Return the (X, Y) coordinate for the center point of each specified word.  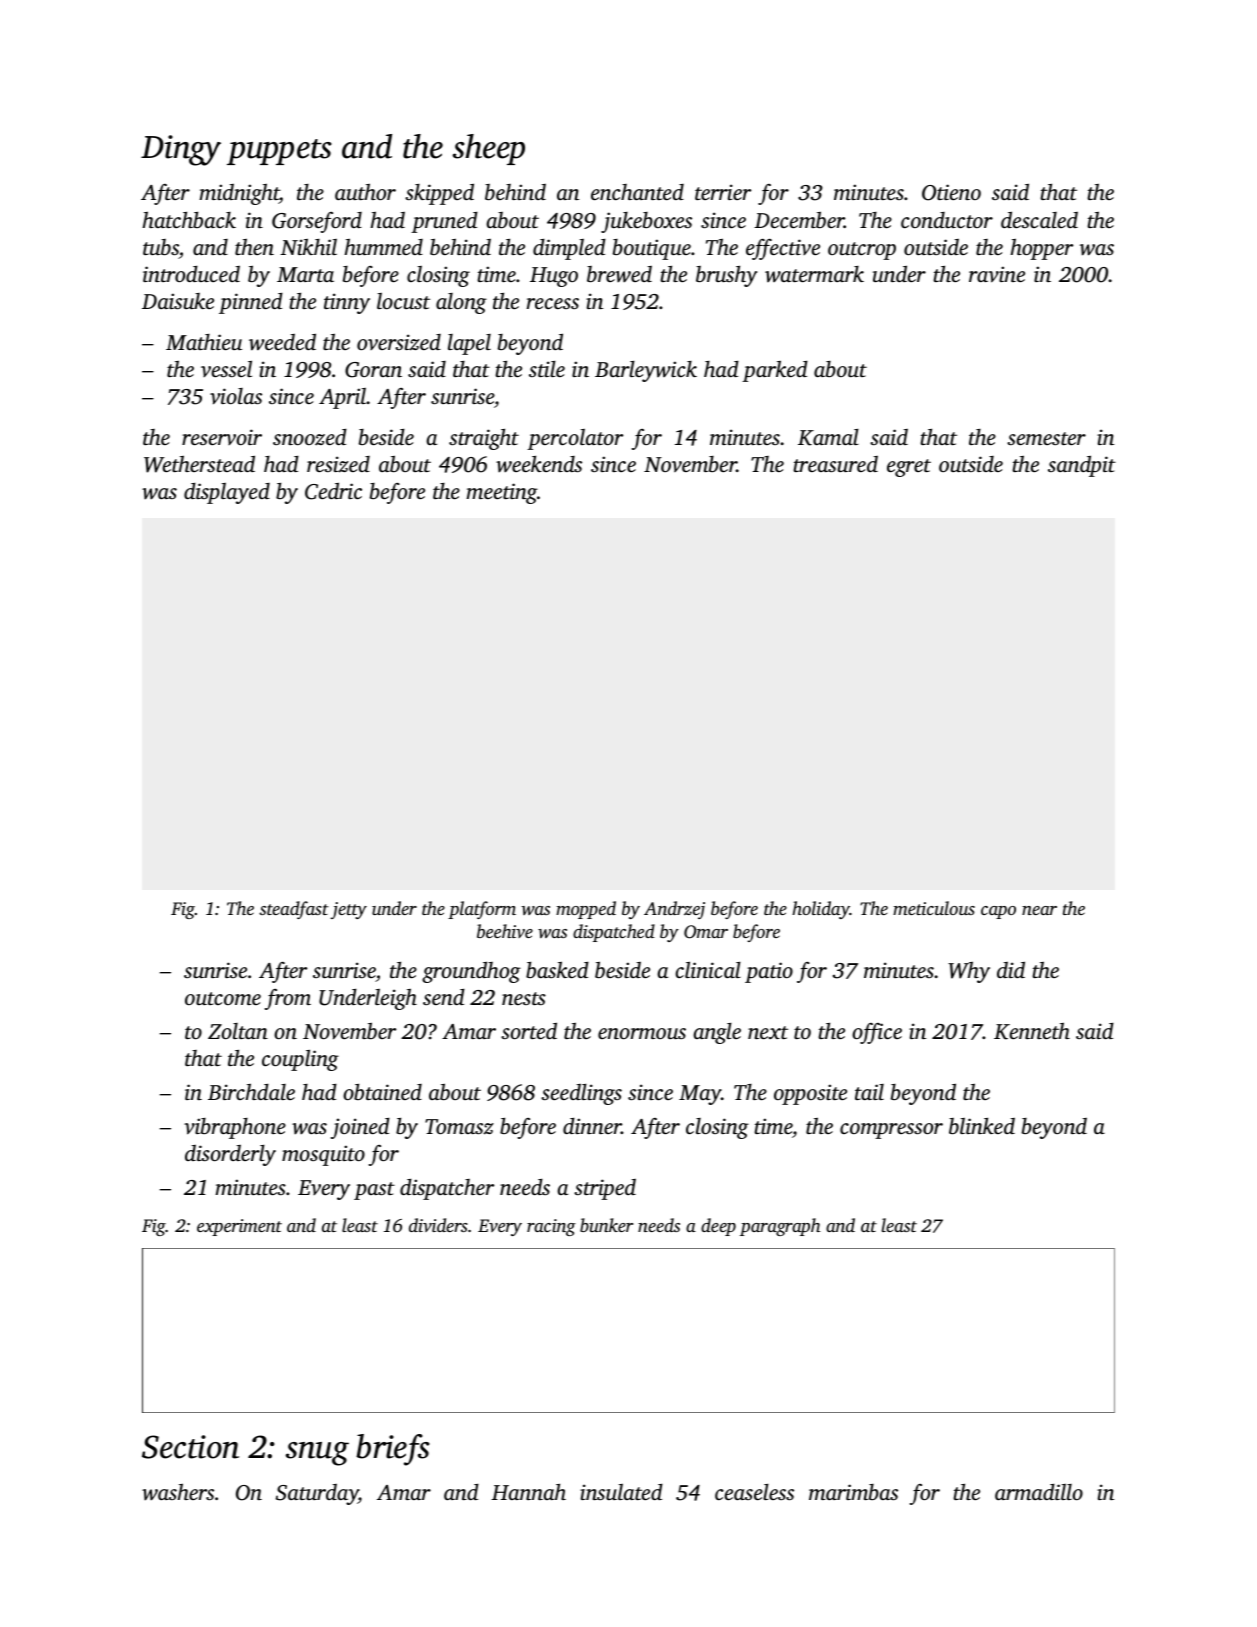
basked (557, 969)
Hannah (528, 1492)
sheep (489, 149)
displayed (227, 493)
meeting (501, 493)
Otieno (951, 192)
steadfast (294, 910)
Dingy (181, 150)
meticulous (934, 908)
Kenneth (1032, 1031)
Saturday (317, 1494)
